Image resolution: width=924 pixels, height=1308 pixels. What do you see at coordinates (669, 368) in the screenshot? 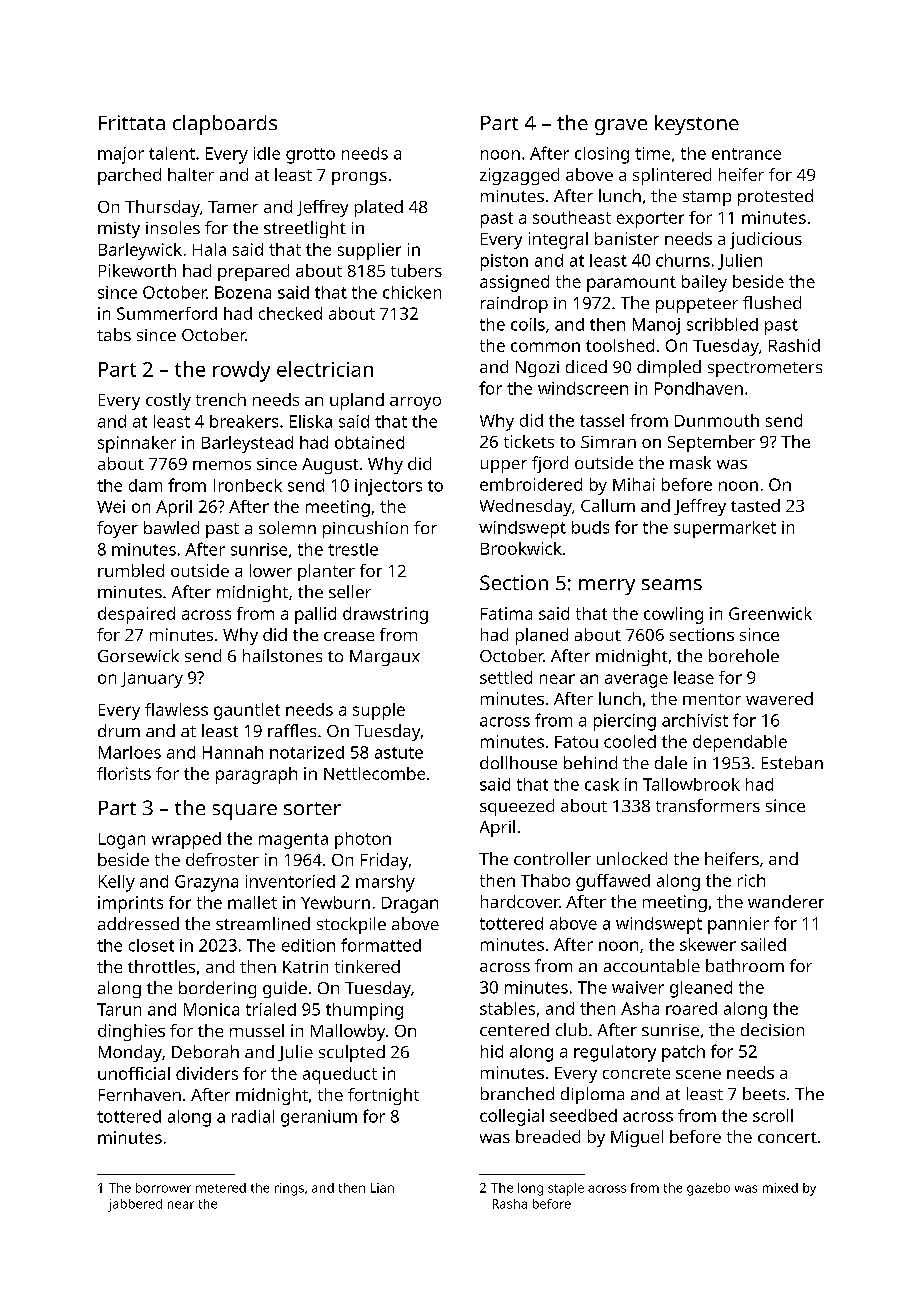
I see `dimpled` at bounding box center [669, 368].
